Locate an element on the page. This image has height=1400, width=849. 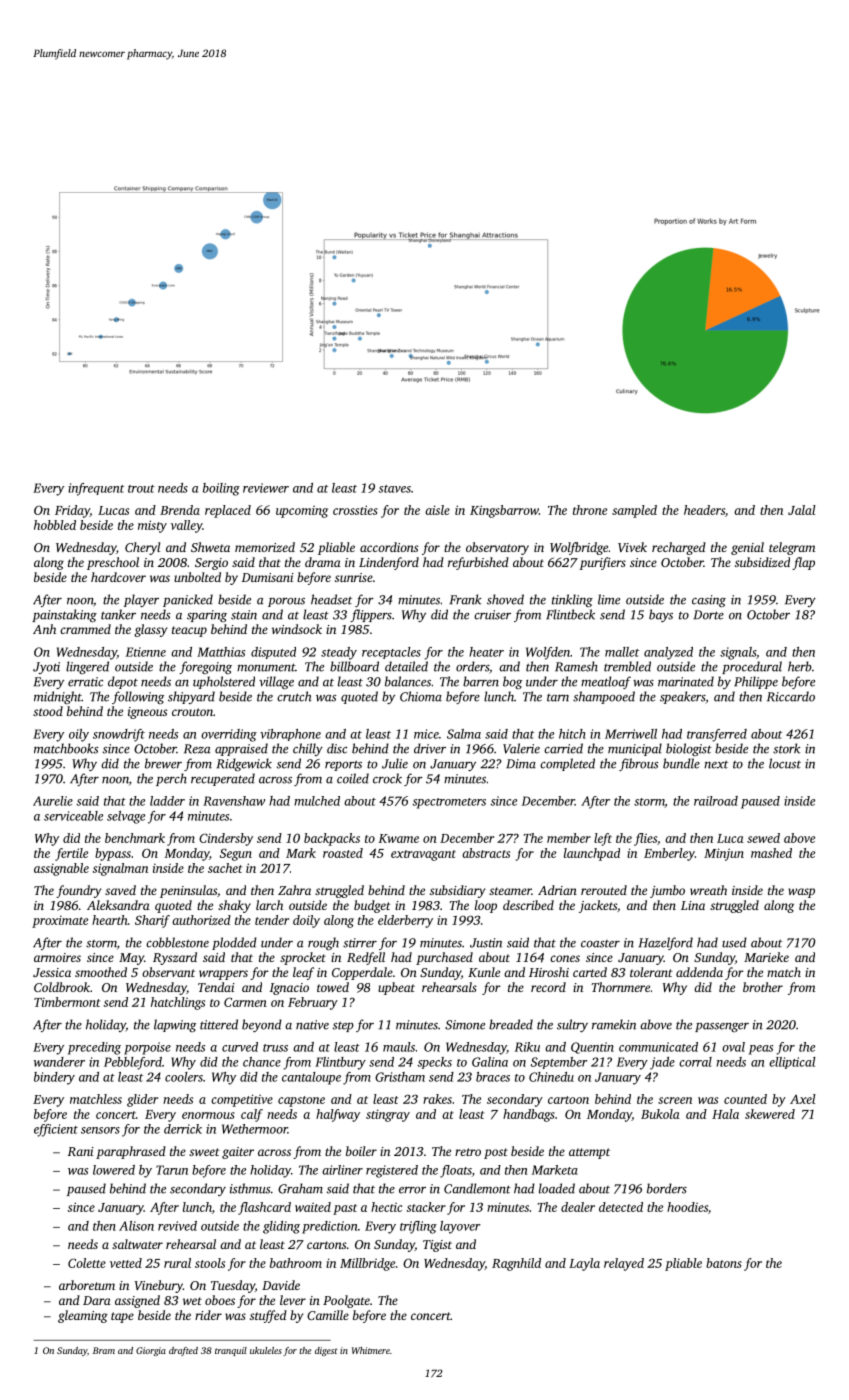
Rani is located at coordinates (81, 1151).
